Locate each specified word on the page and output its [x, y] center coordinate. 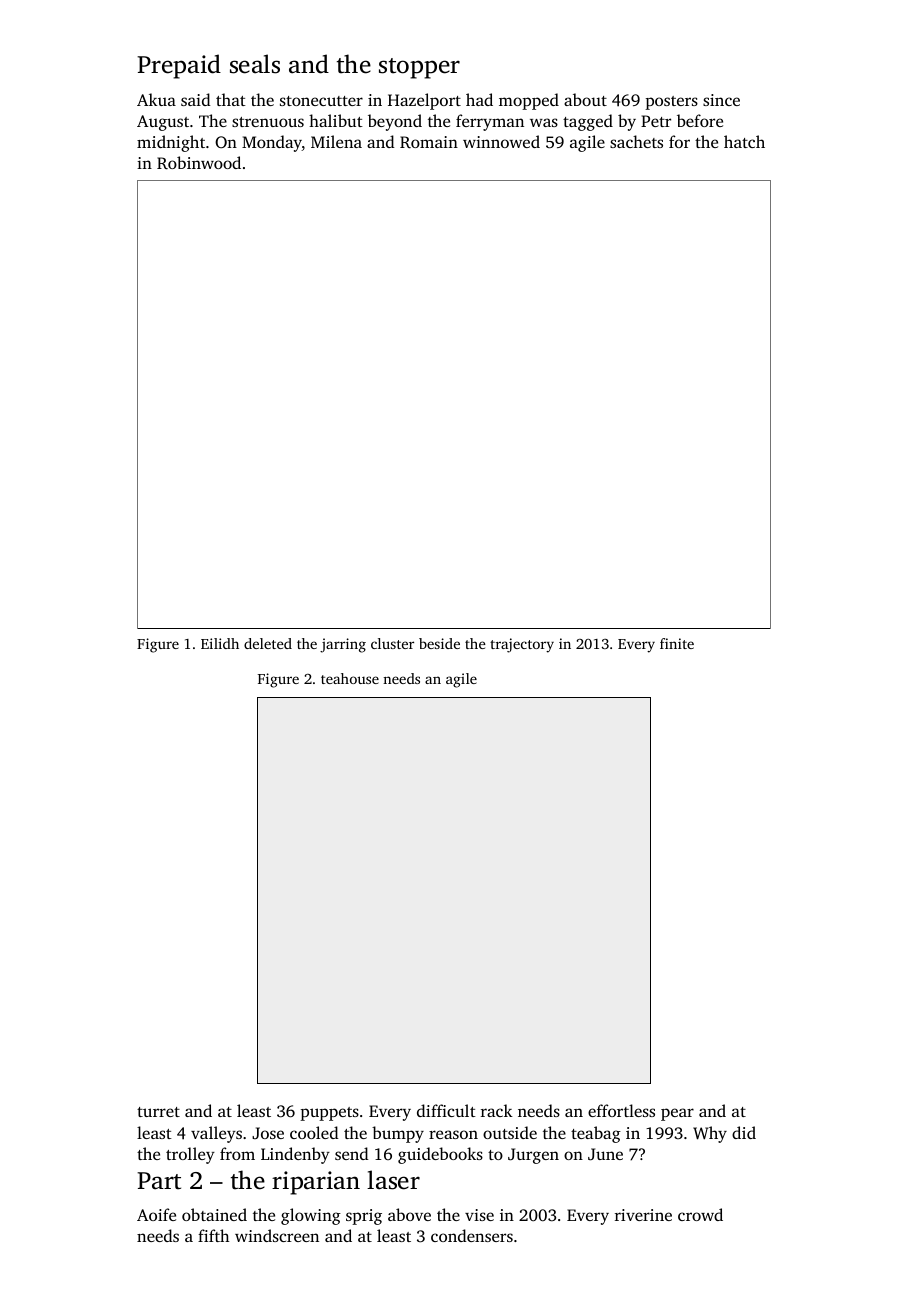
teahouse [350, 678]
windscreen [277, 1235]
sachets [636, 141]
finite [677, 643]
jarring [343, 645]
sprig [364, 1217]
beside [439, 643]
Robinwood [199, 163]
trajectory [522, 645]
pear [677, 1114]
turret [158, 1112]
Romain [429, 142]
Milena [336, 141]
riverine [643, 1215]
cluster [392, 643]
